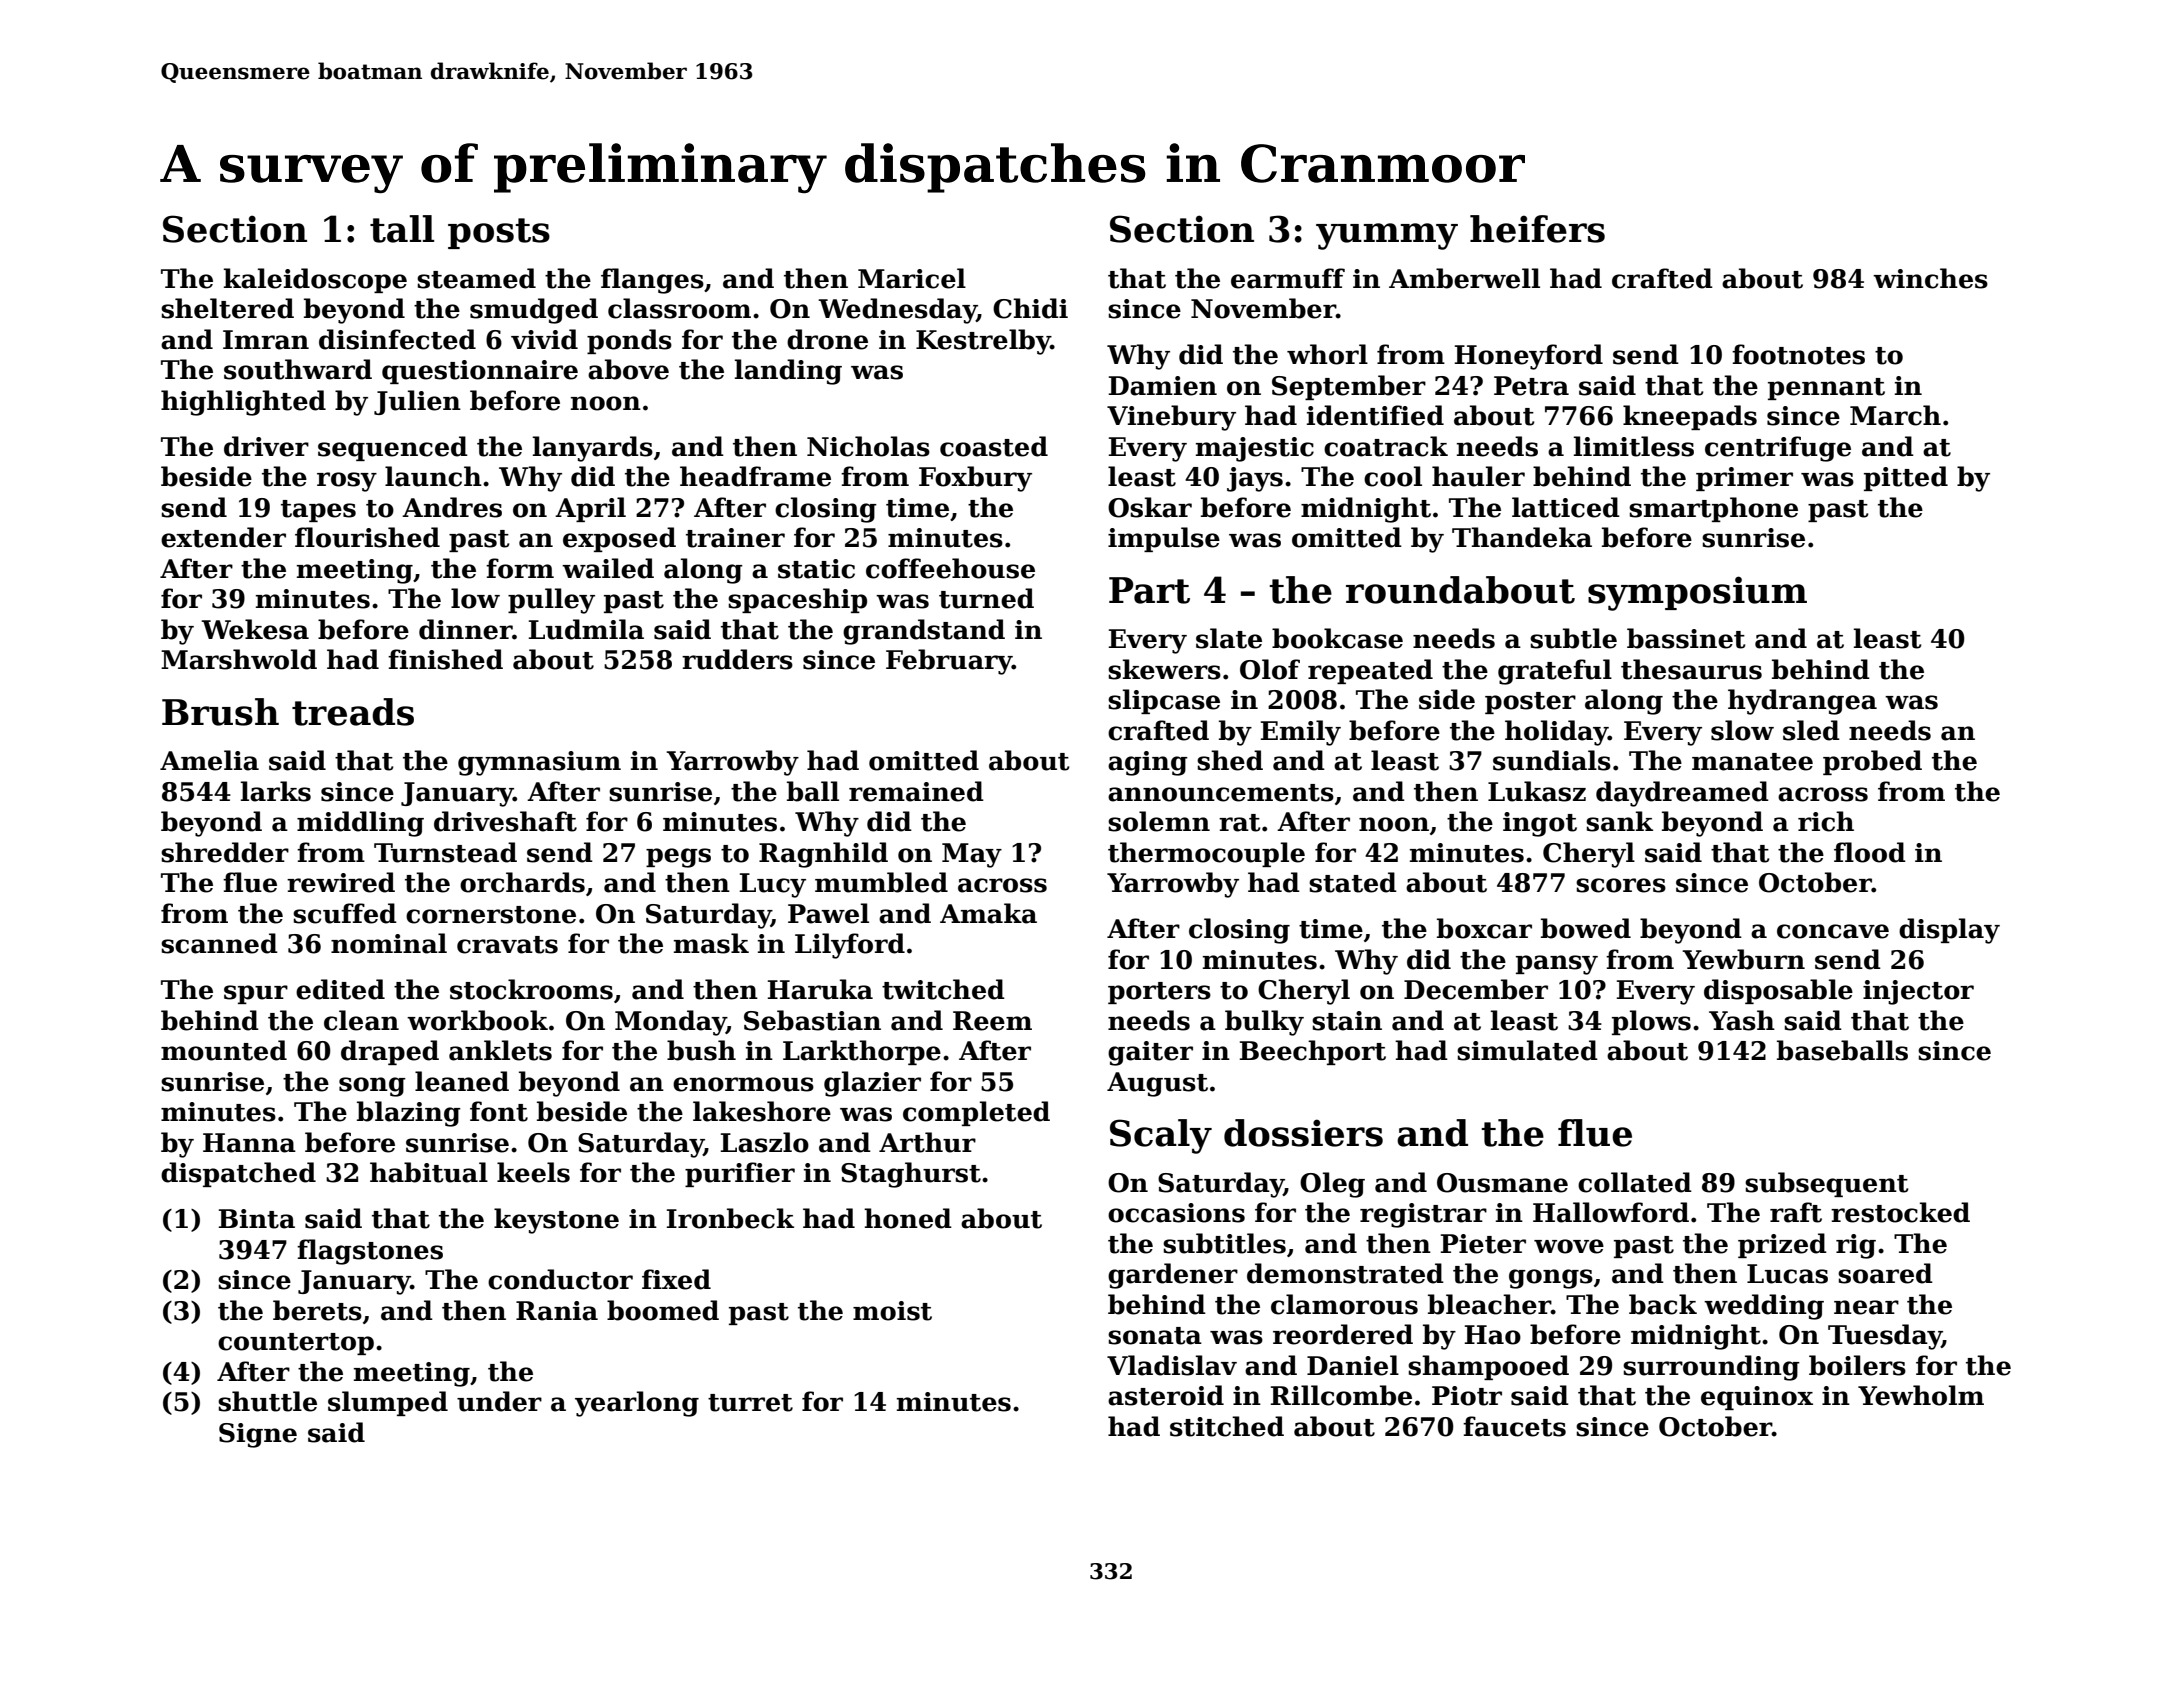  Describe the element at coordinates (1393, 476) in the screenshot. I see `cool` at that location.
